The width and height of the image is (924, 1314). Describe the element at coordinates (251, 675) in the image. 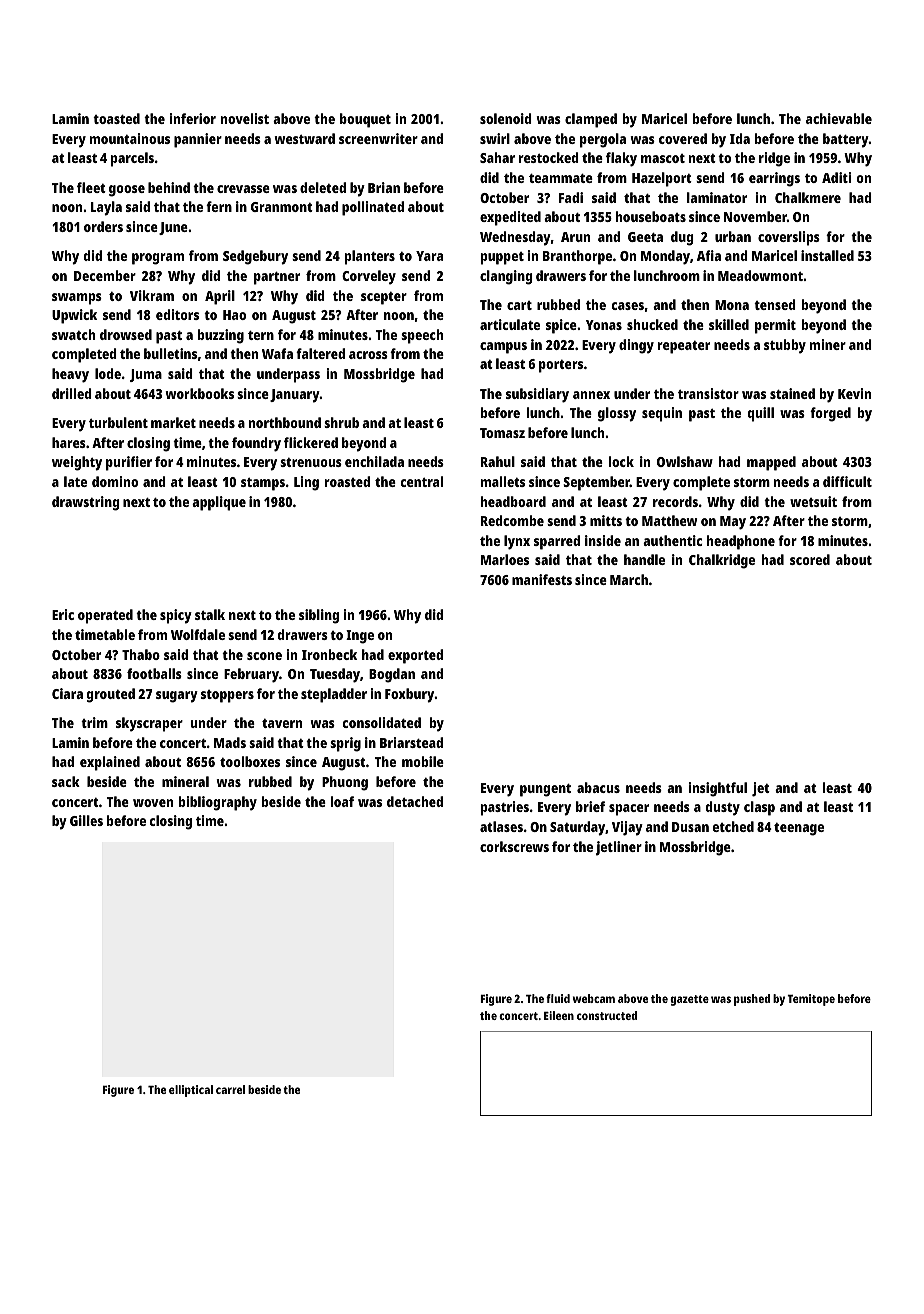

I see `February` at that location.
